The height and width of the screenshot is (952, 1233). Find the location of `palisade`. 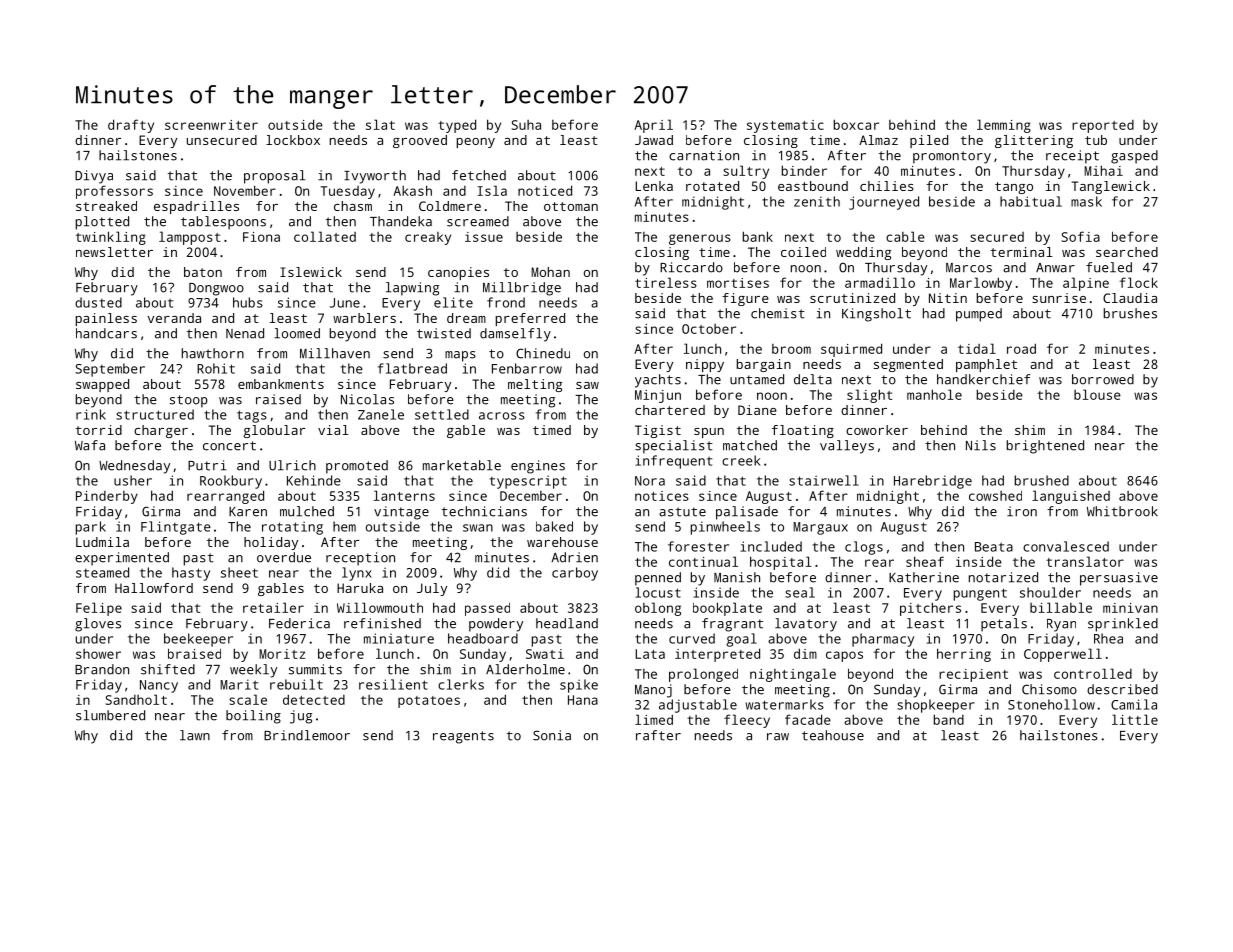

palisade is located at coordinates (747, 513).
